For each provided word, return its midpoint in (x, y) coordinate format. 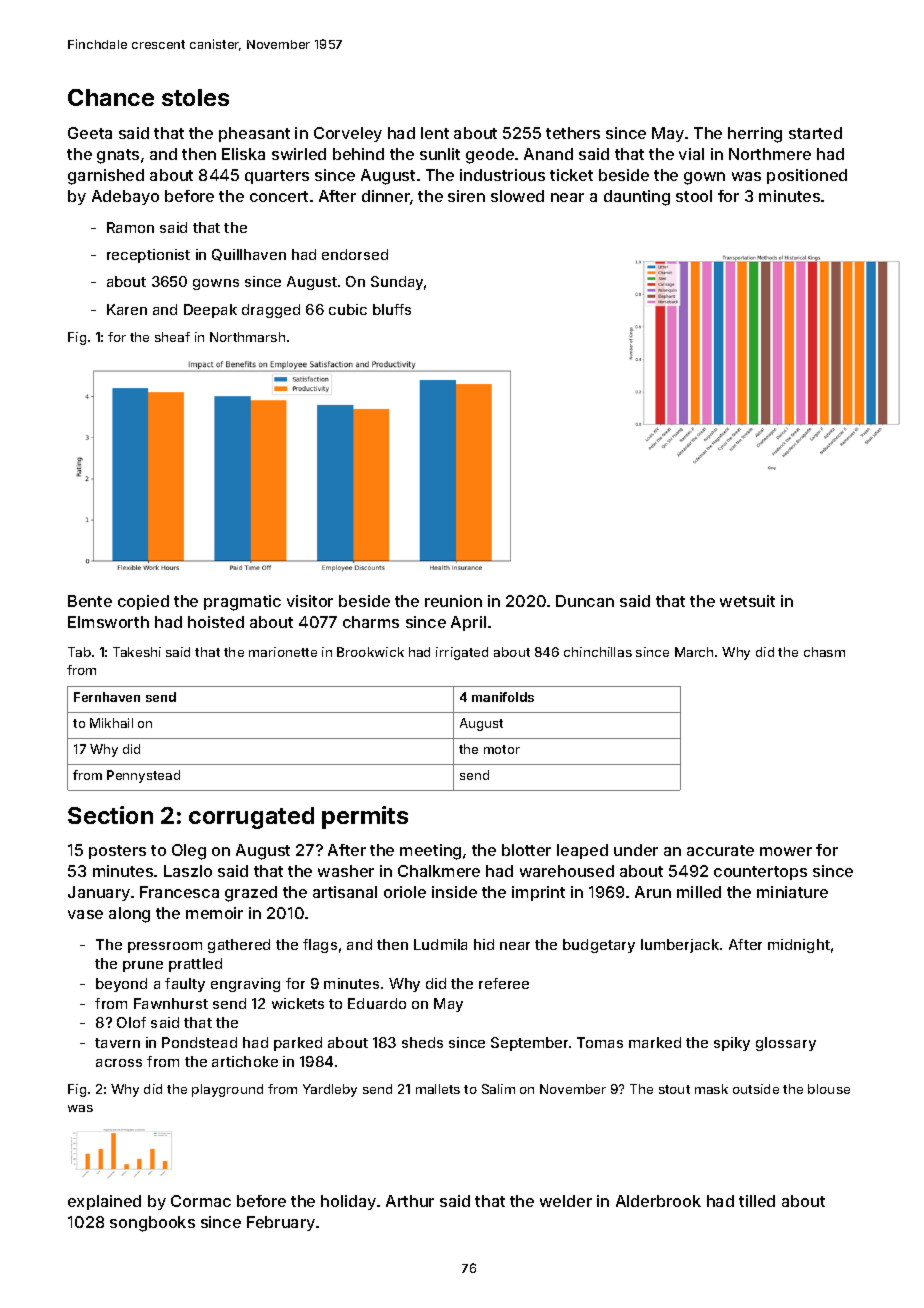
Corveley (348, 134)
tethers (573, 133)
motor (502, 749)
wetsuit (747, 601)
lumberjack (681, 946)
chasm (824, 652)
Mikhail (111, 723)
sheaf (172, 337)
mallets (438, 1089)
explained (104, 1202)
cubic (348, 309)
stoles (195, 97)
